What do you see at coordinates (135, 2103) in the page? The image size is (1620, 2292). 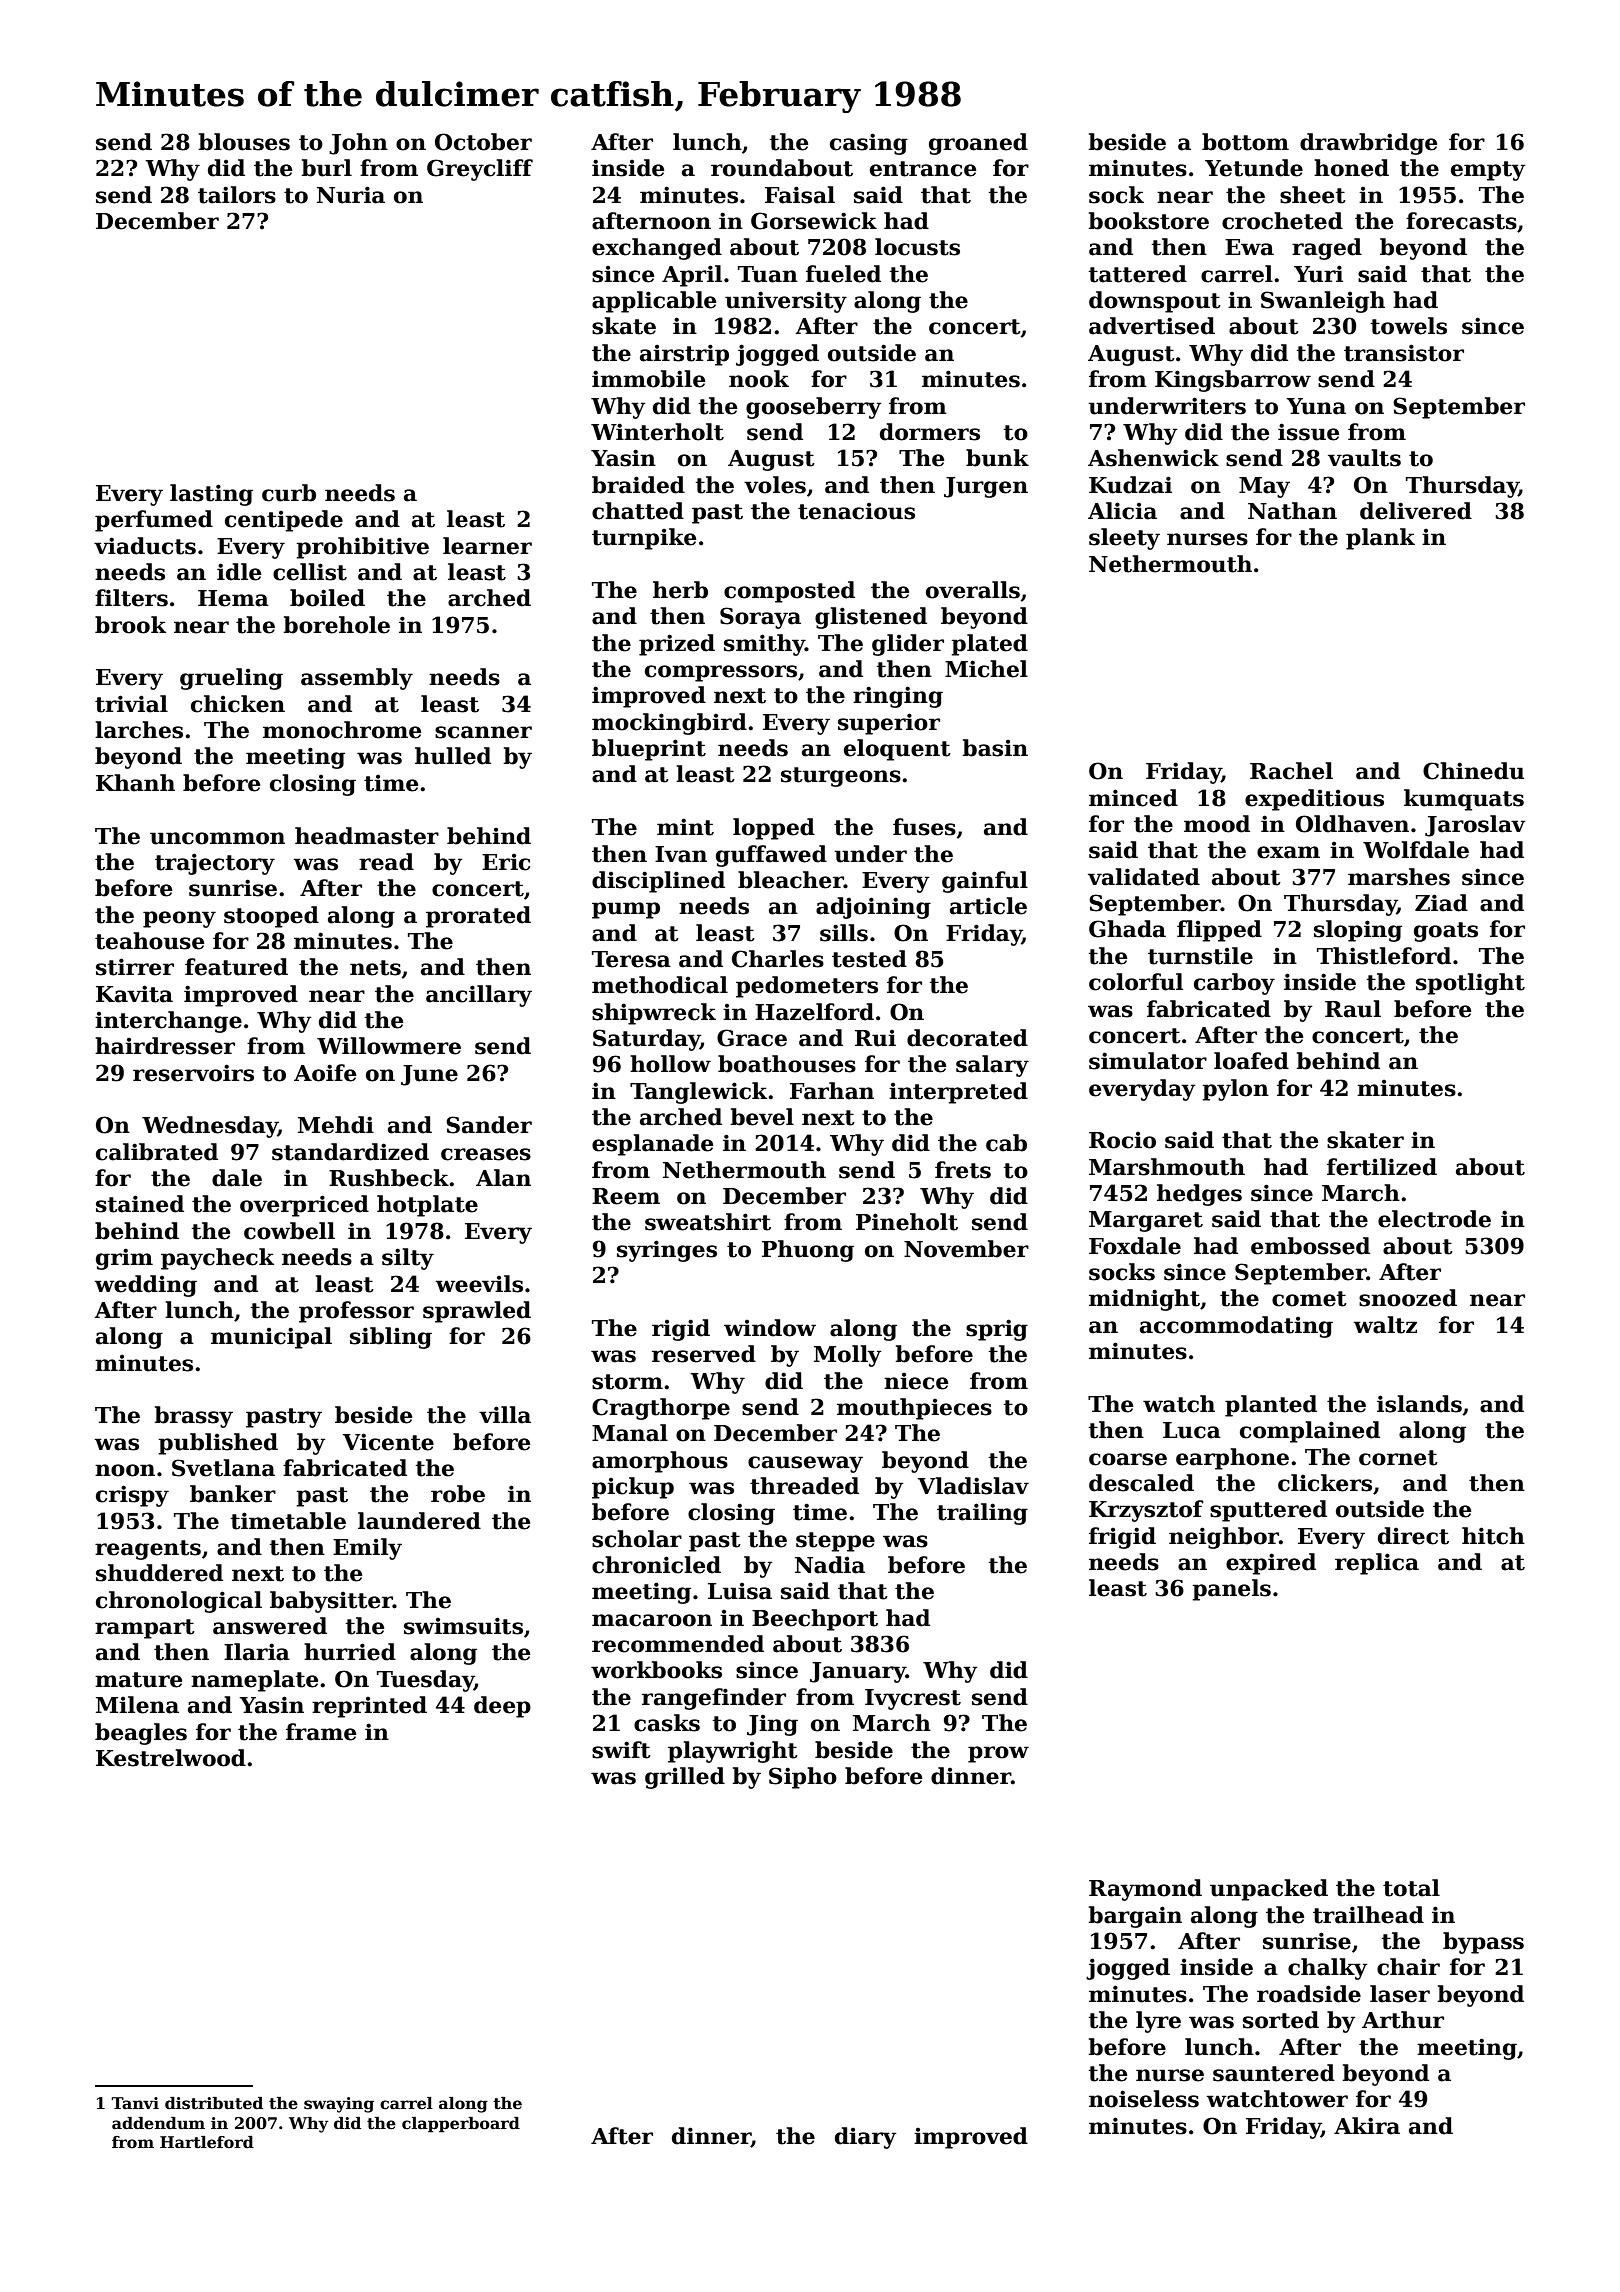 I see `Tanvi` at bounding box center [135, 2103].
